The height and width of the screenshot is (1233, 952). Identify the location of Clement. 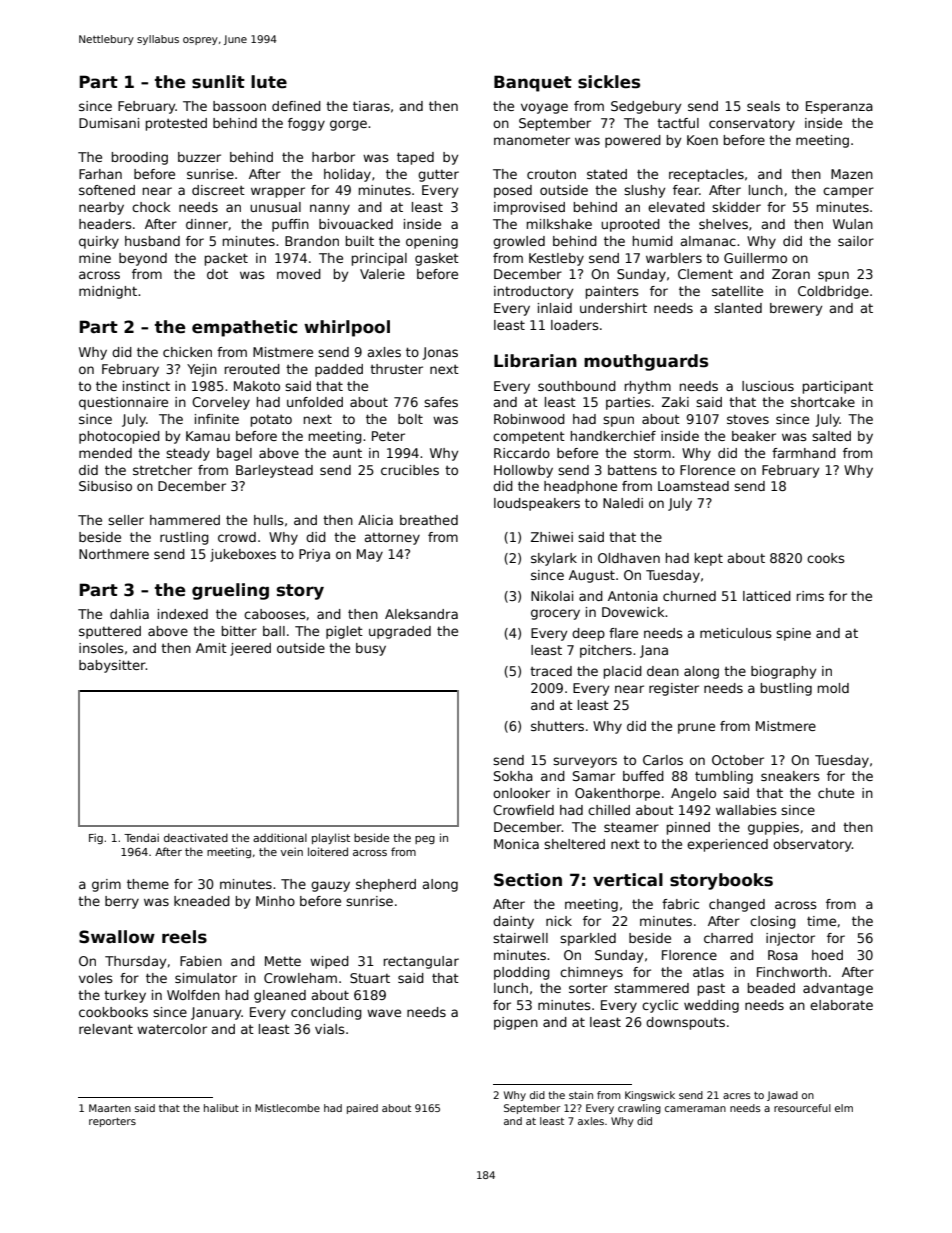
(705, 274).
